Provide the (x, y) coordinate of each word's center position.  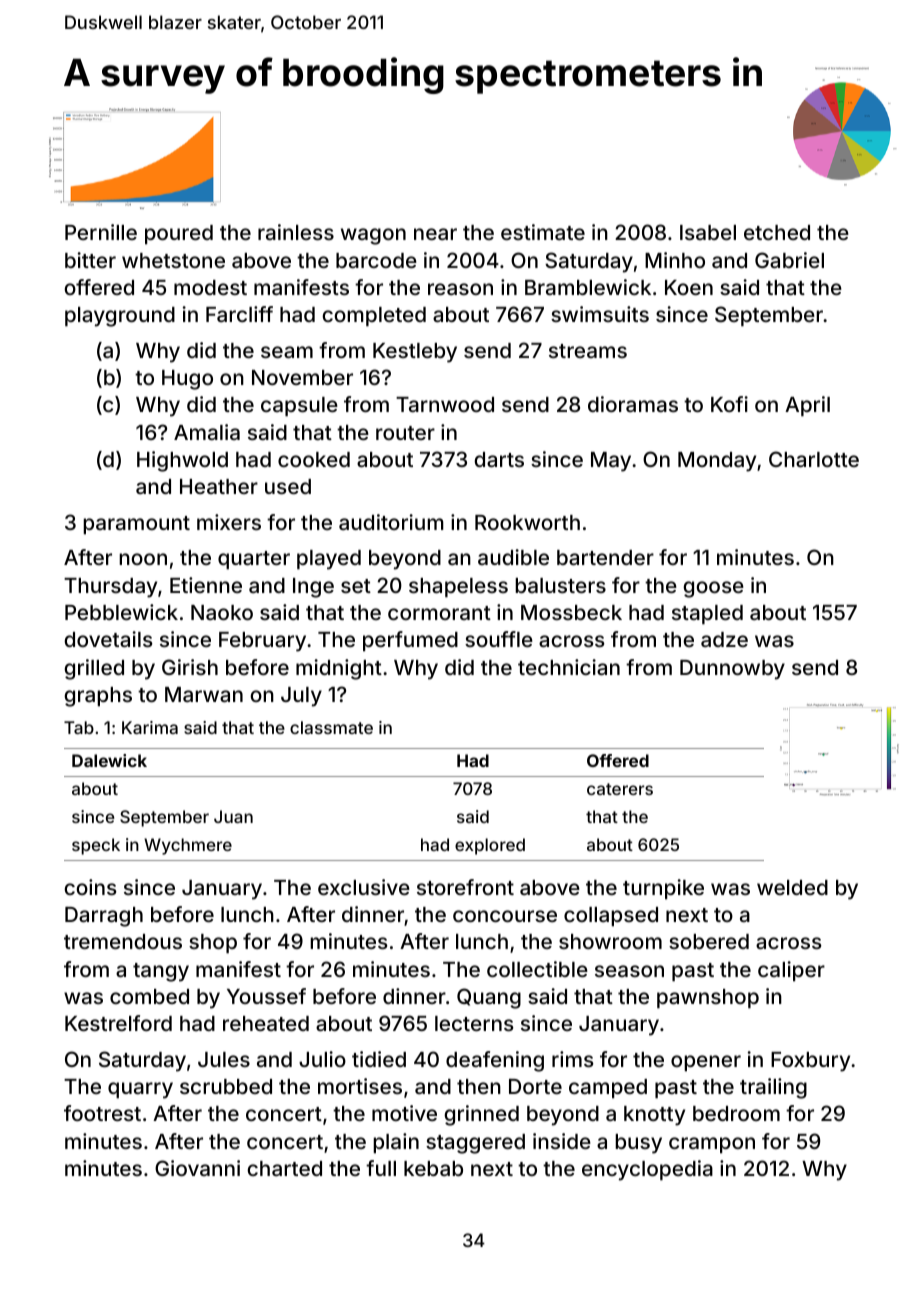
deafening (495, 1061)
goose (713, 589)
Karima (150, 727)
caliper (791, 971)
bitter (90, 260)
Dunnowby (732, 670)
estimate (543, 232)
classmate (331, 727)
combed (149, 996)
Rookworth (527, 522)
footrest (102, 1113)
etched (777, 232)
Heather (219, 486)
